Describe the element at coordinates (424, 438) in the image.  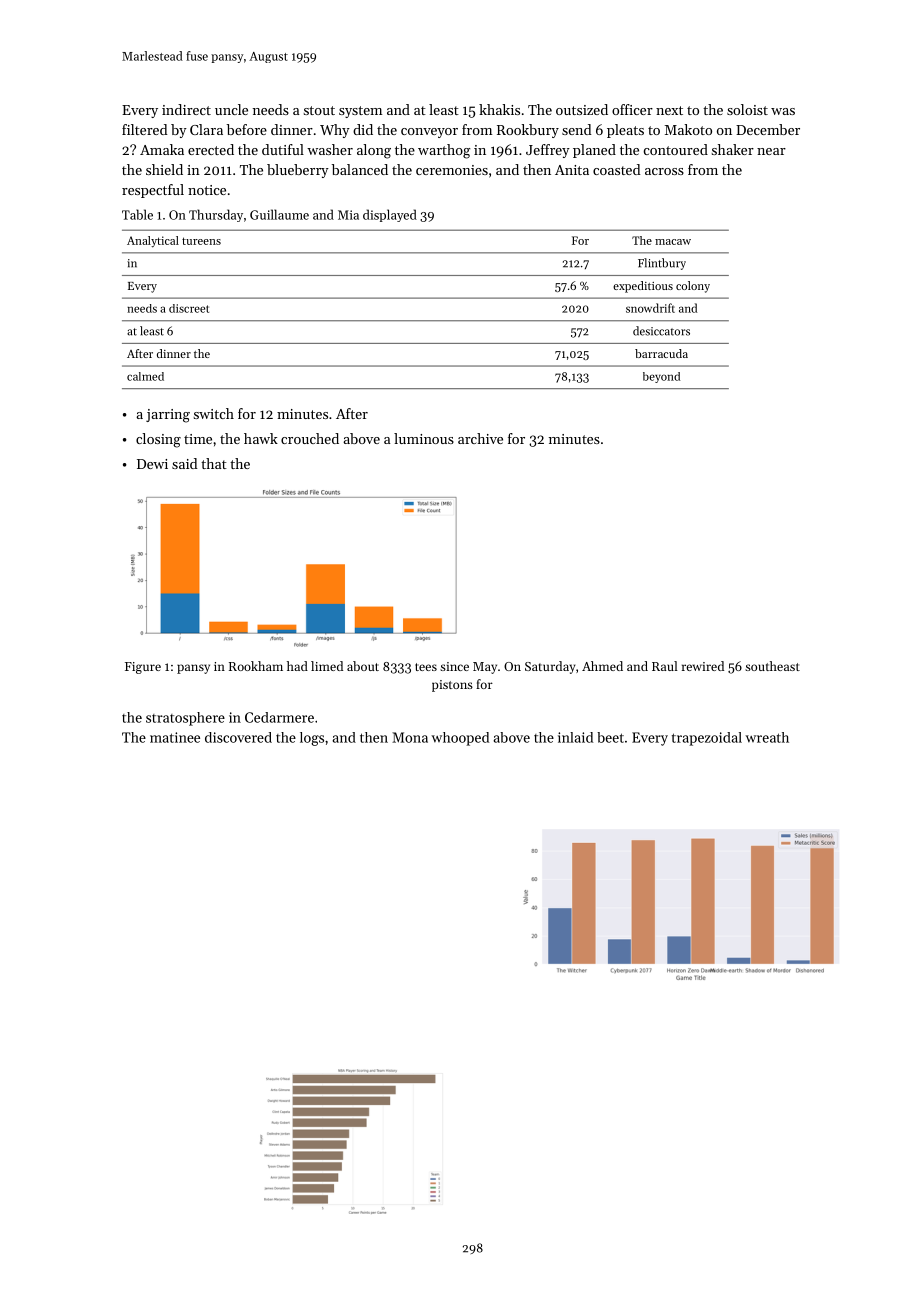
I see `luminous` at that location.
